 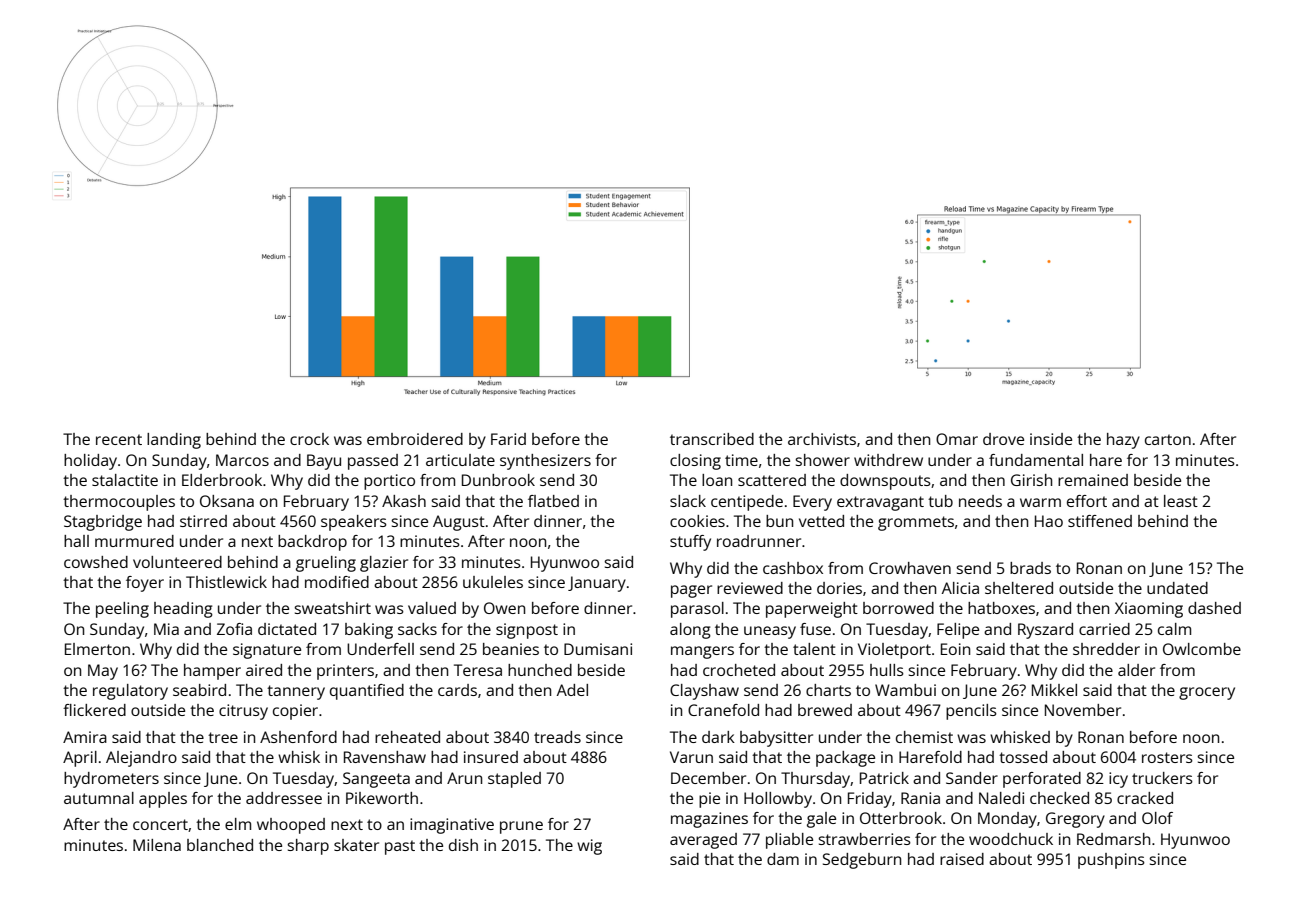 What do you see at coordinates (1049, 521) in the screenshot?
I see `Hao` at bounding box center [1049, 521].
